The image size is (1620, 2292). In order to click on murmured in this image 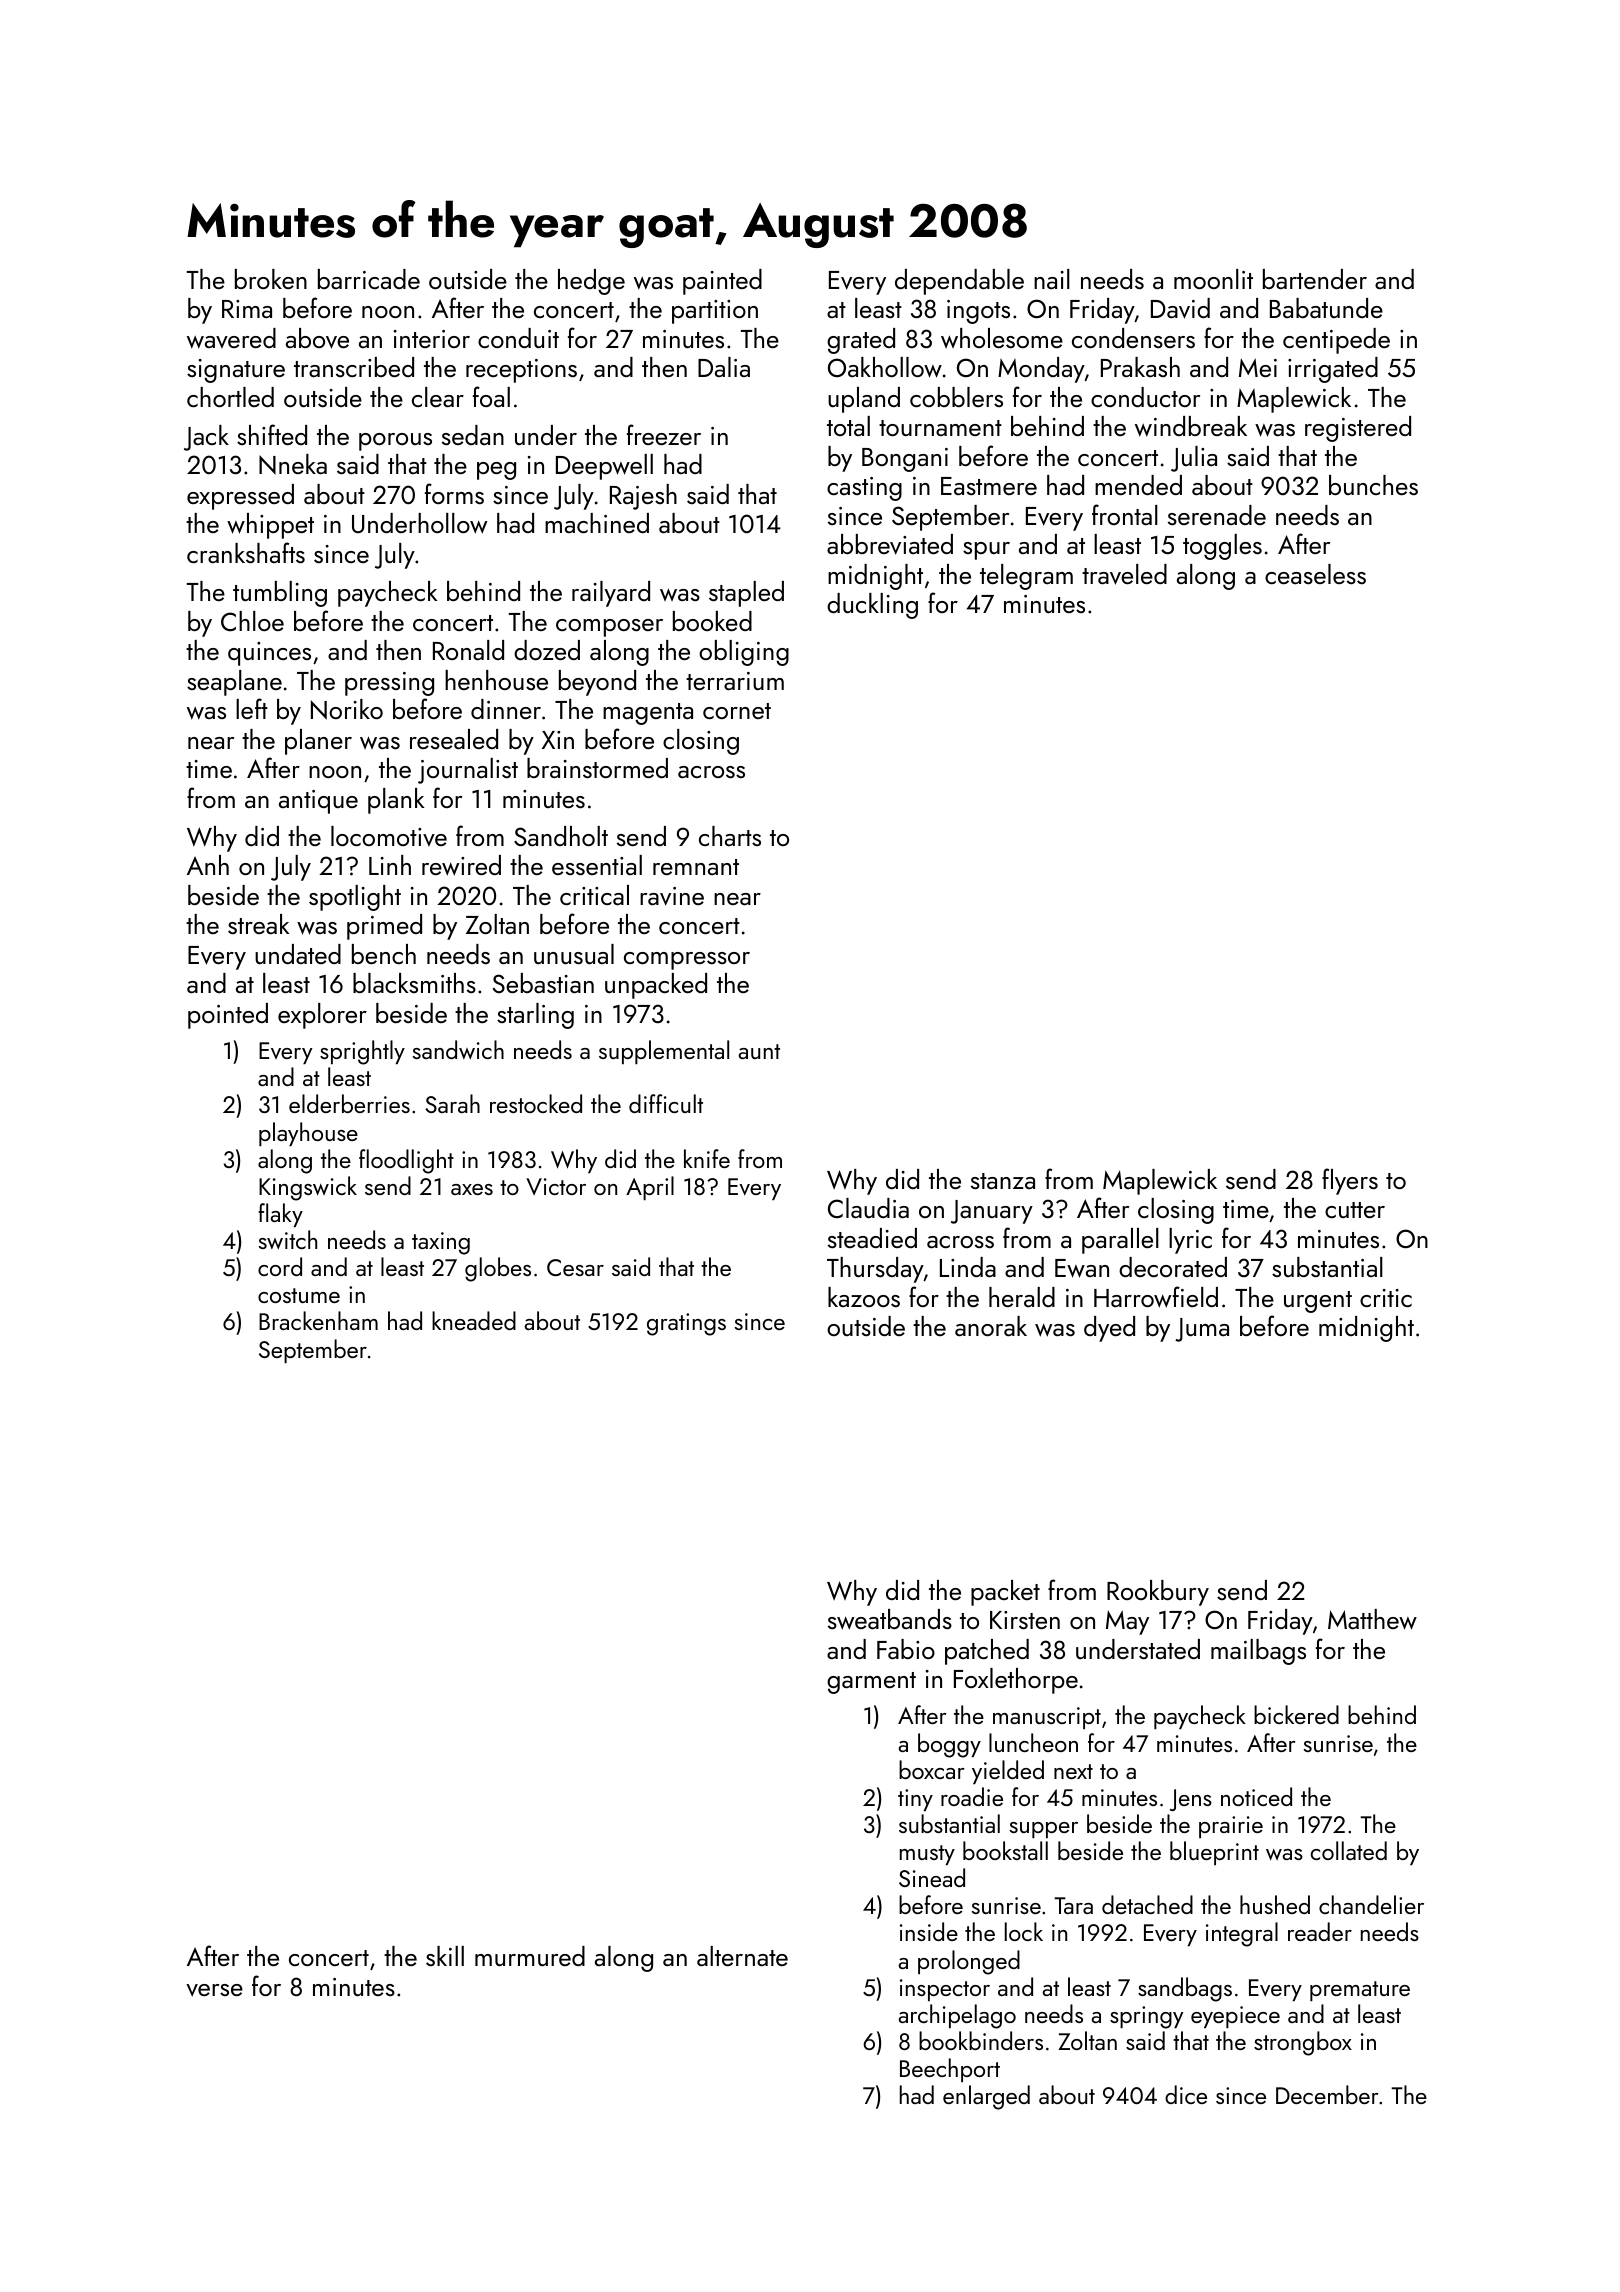, I will do `click(530, 1956)`.
